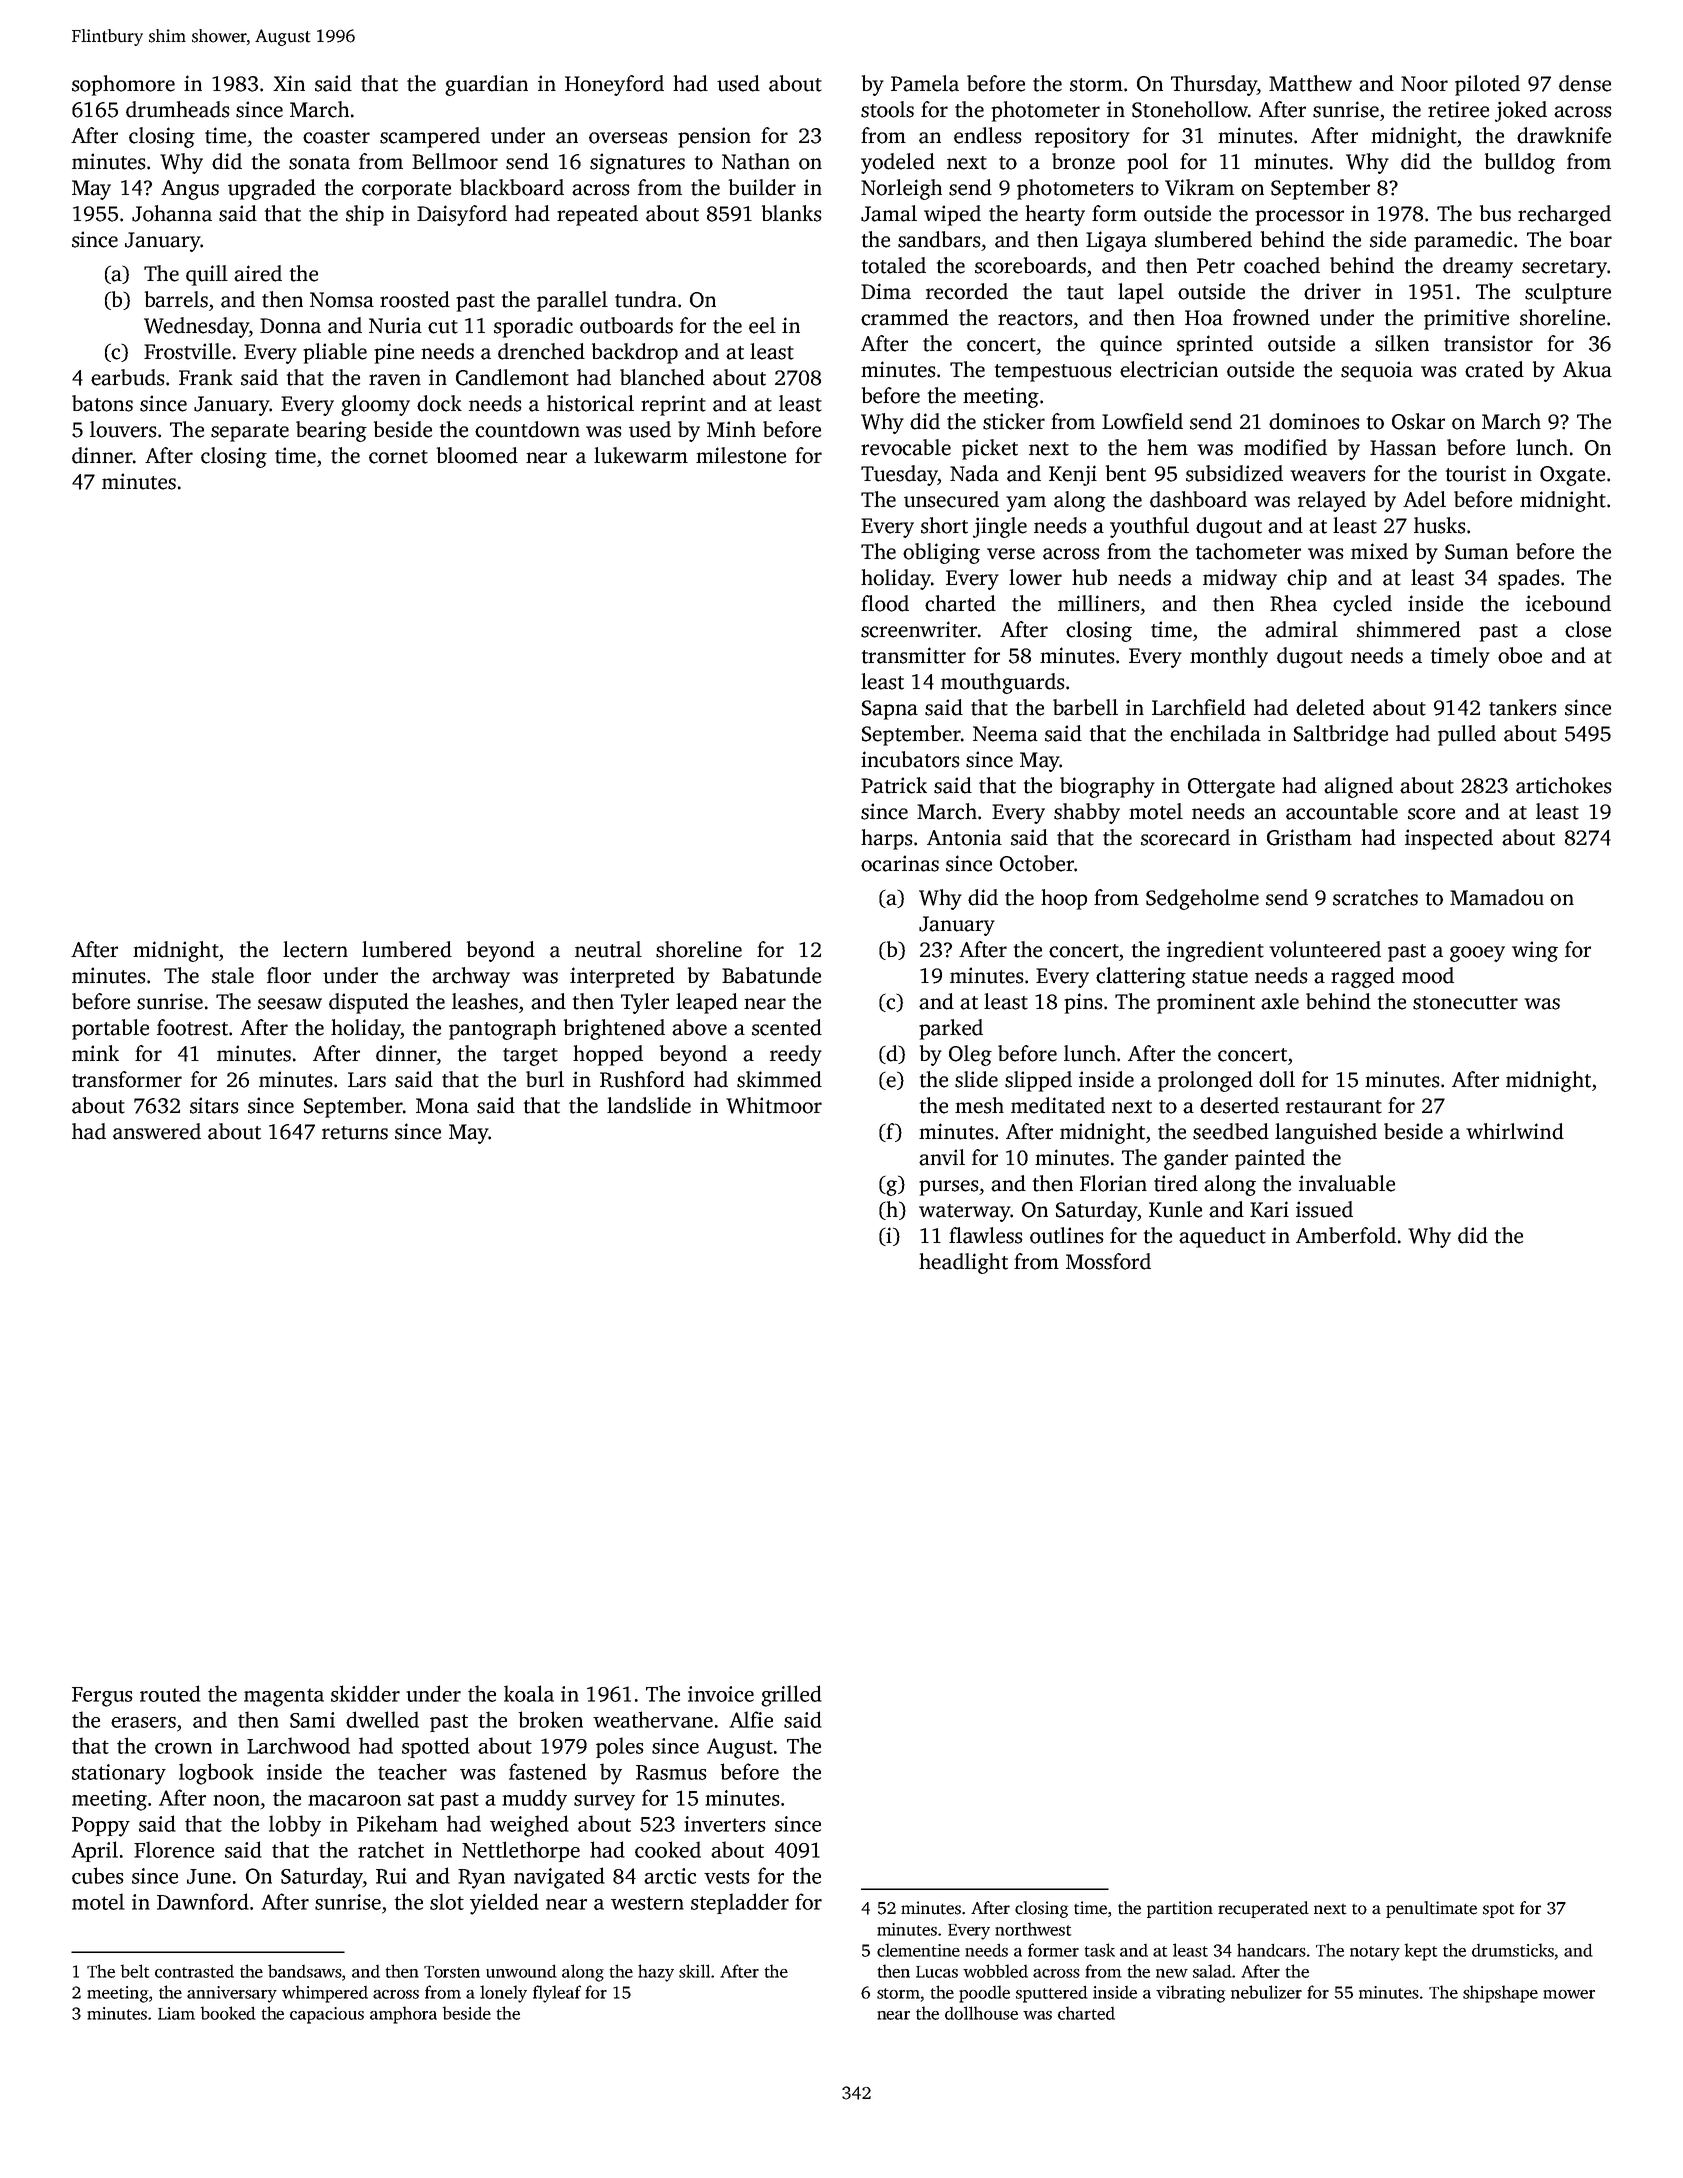 This screenshot has width=1683, height=2178. Describe the element at coordinates (290, 1004) in the screenshot. I see `seesaw` at that location.
